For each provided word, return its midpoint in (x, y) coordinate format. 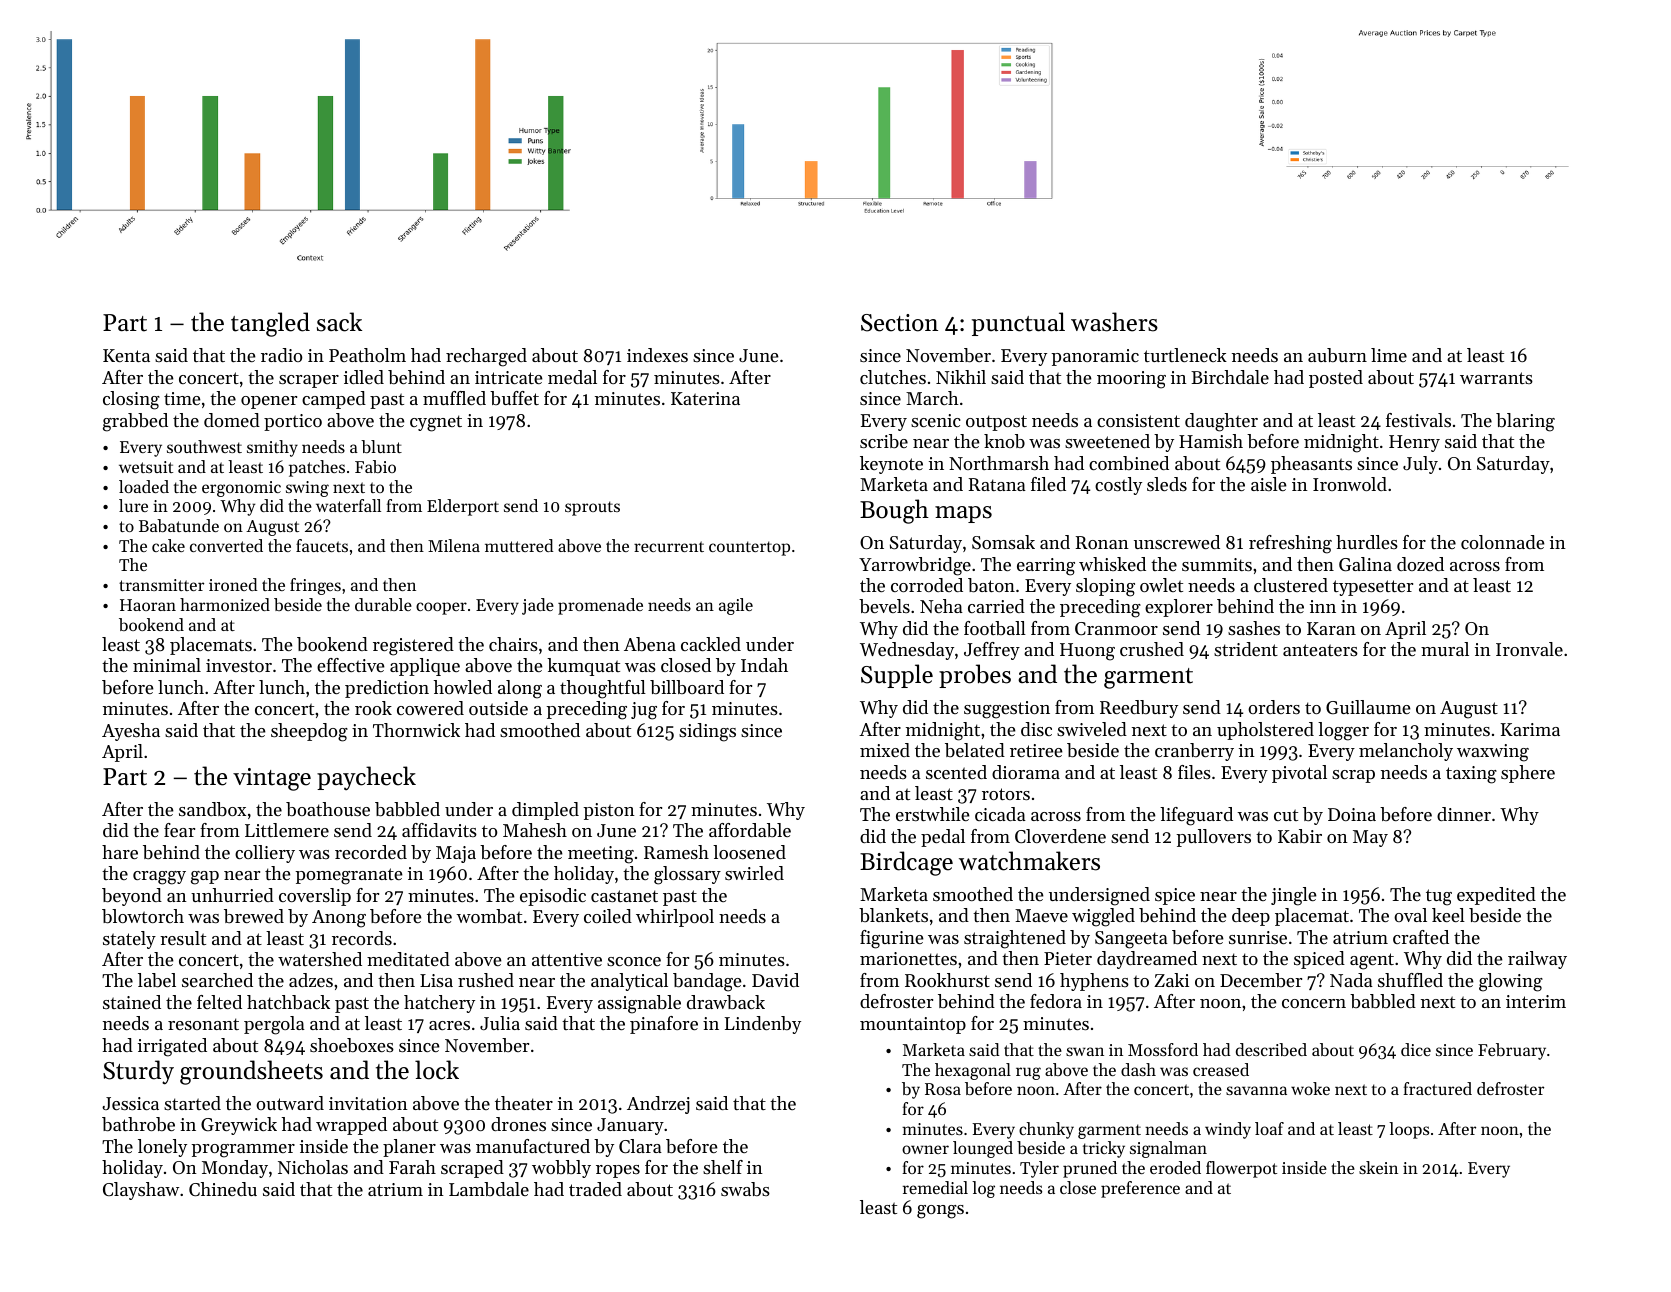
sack (339, 322)
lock (437, 1070)
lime (1389, 355)
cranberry (1194, 752)
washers (1114, 322)
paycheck (366, 778)
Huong (1087, 652)
